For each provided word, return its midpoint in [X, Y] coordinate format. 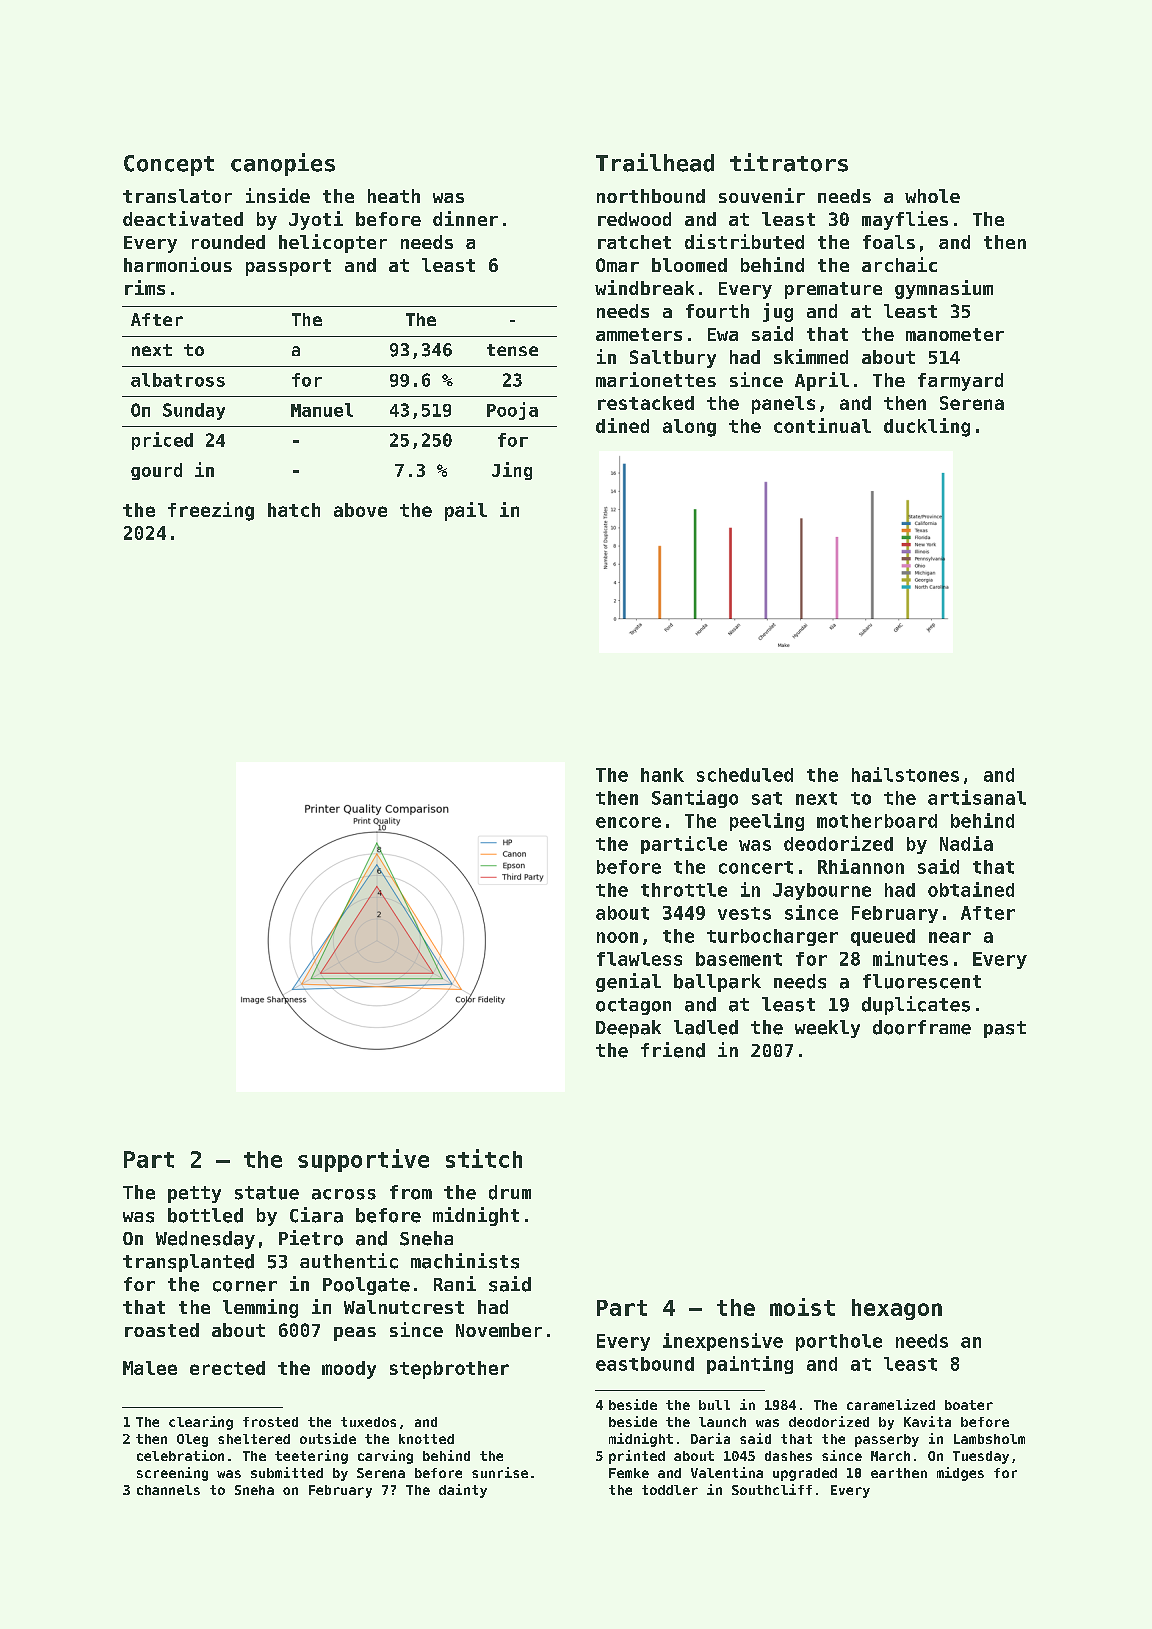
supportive [363, 1160]
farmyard [960, 382]
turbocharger [772, 937]
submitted [287, 1472]
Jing [512, 471]
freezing [211, 511]
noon [617, 937]
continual [822, 425]
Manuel [322, 410]
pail [466, 511]
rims [145, 287]
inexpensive [723, 1342]
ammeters [639, 334]
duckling [927, 427]
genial [628, 982]
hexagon [897, 1309]
